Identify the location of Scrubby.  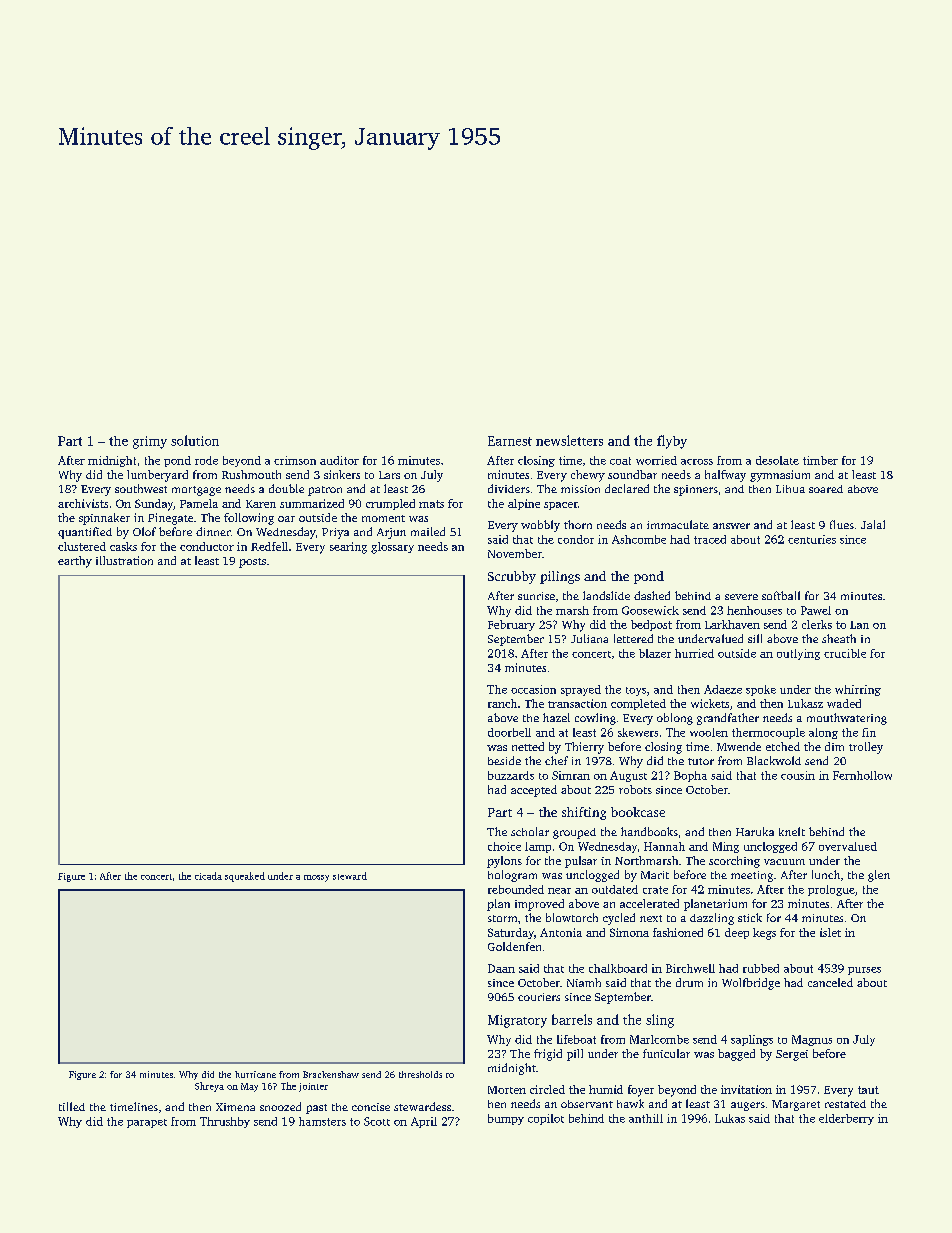
(512, 577).
